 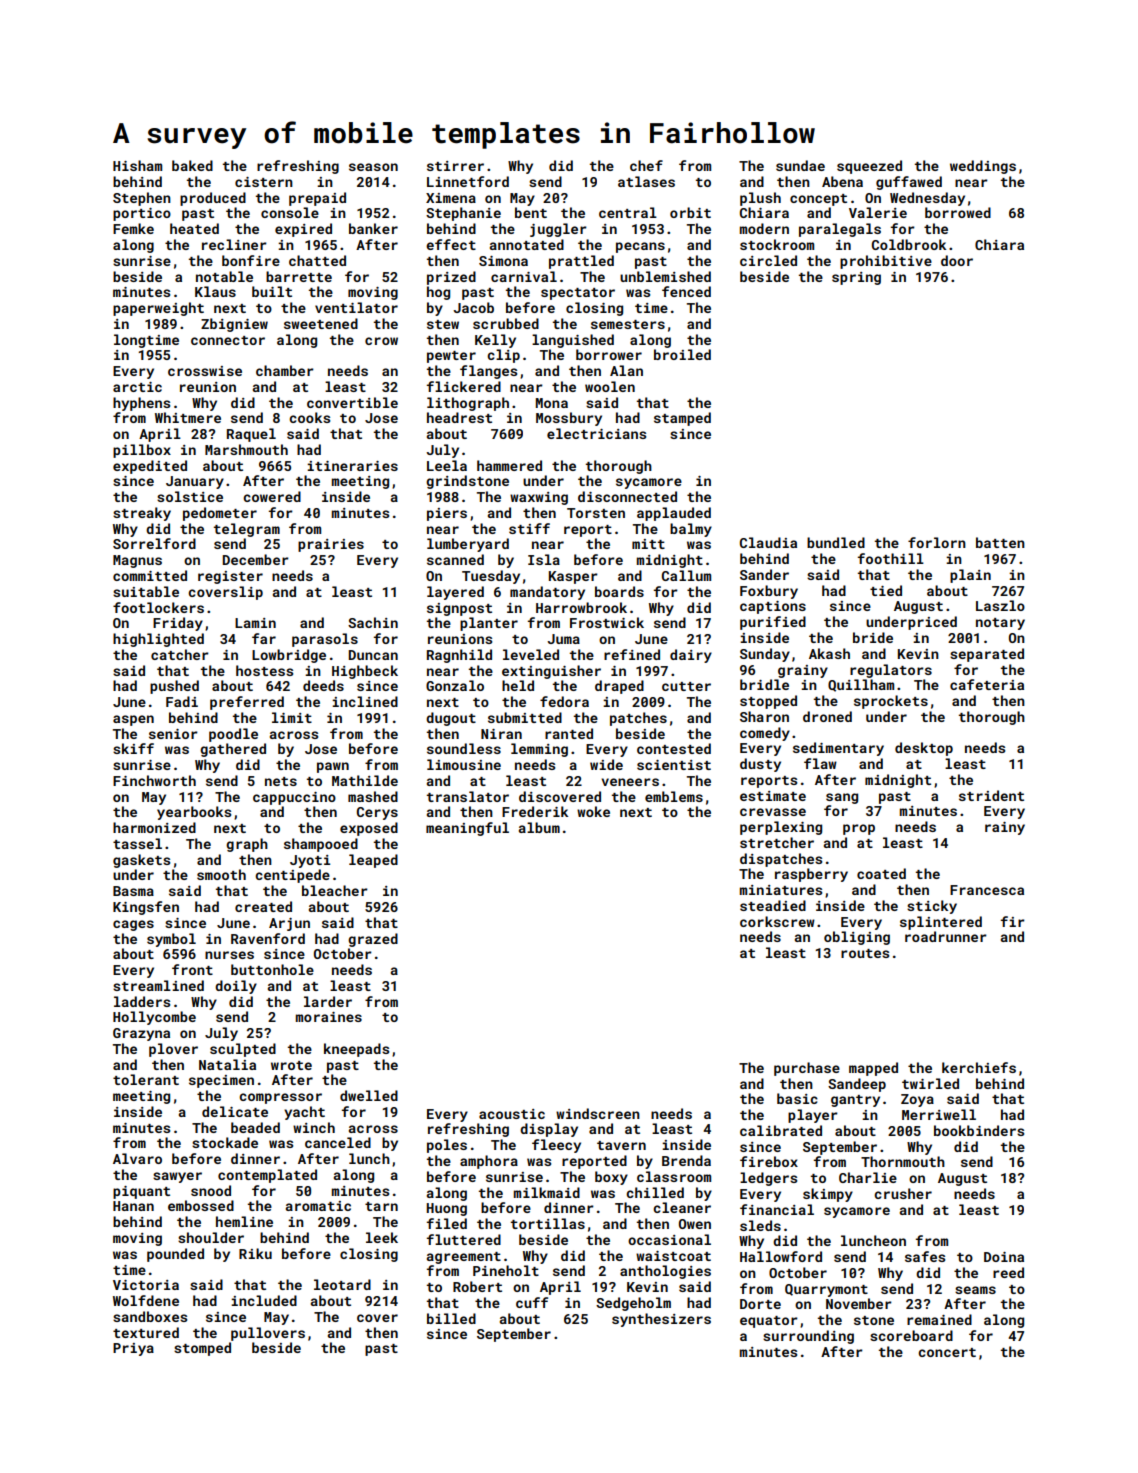 I want to click on scanned, so click(x=455, y=559).
